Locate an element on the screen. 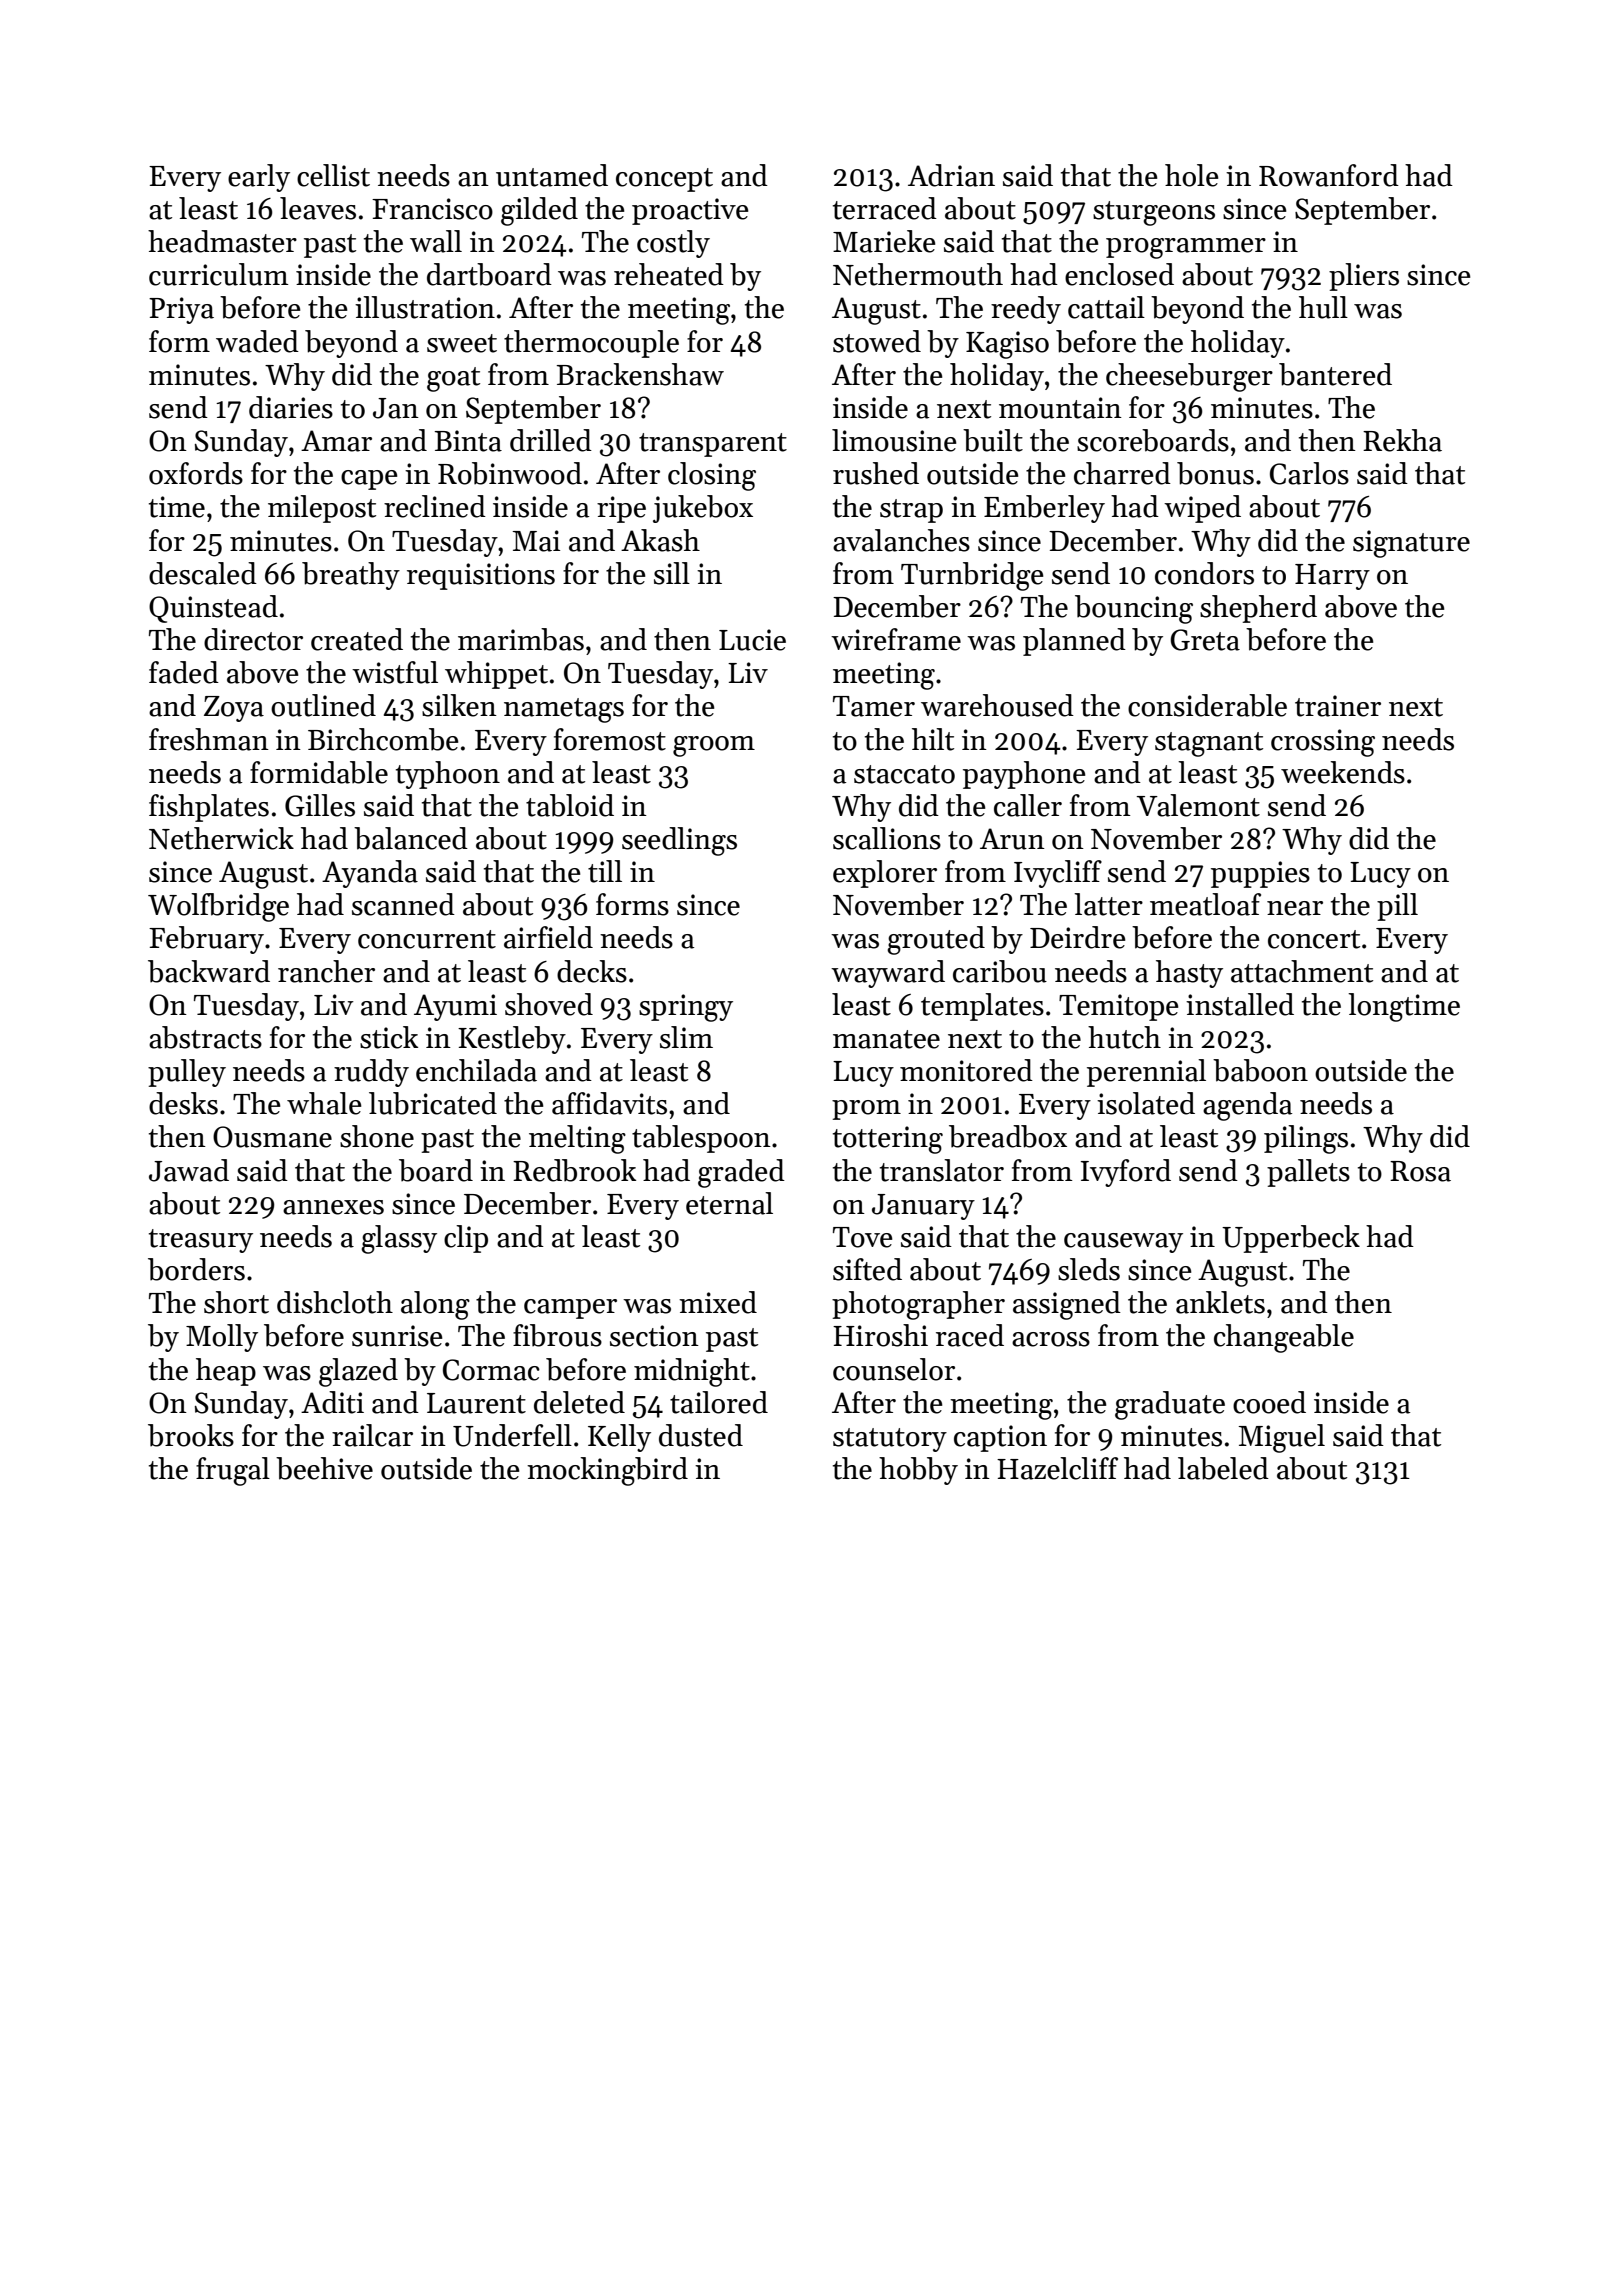  monitored is located at coordinates (966, 1070).
